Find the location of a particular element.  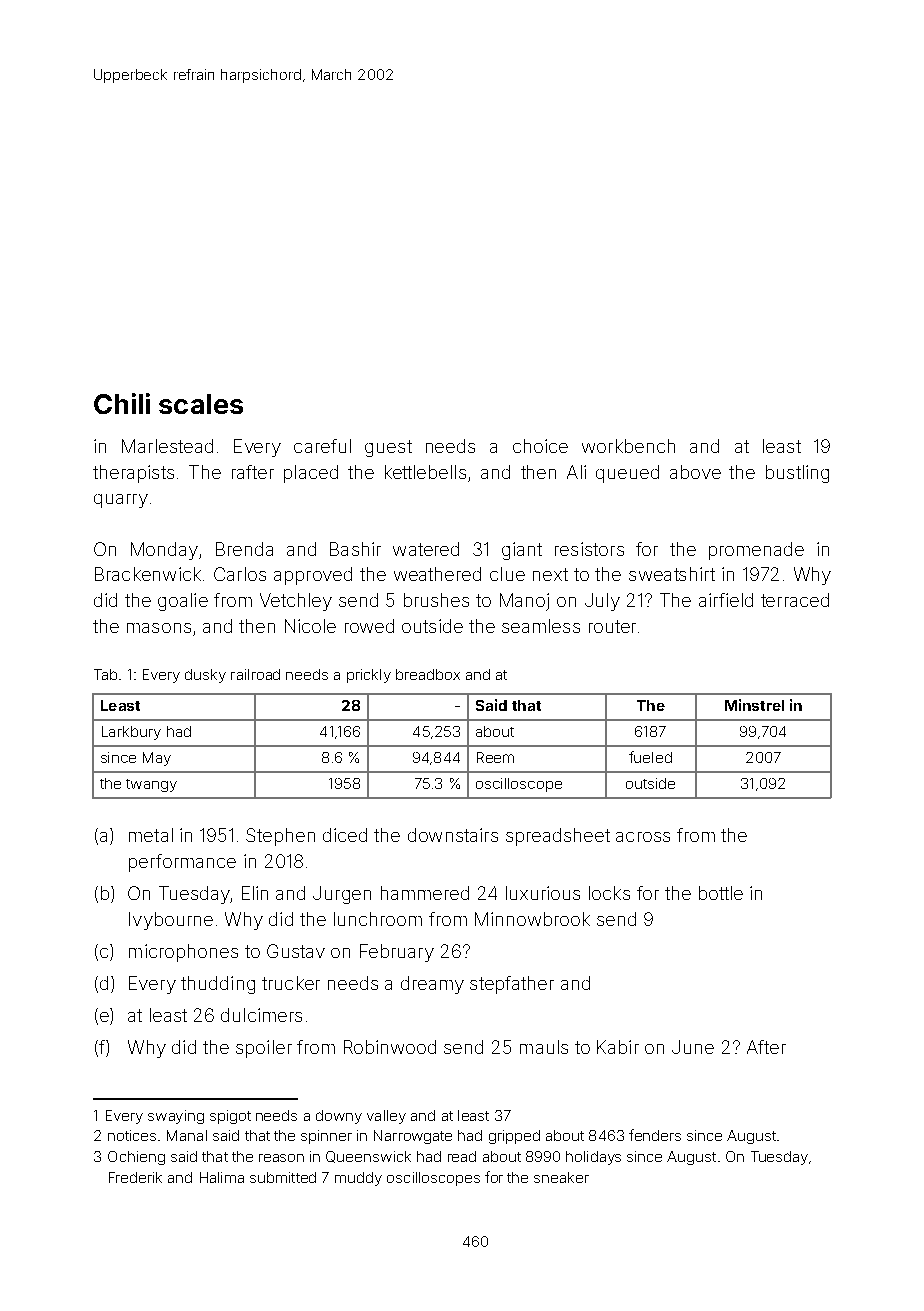

fueled is located at coordinates (650, 757).
